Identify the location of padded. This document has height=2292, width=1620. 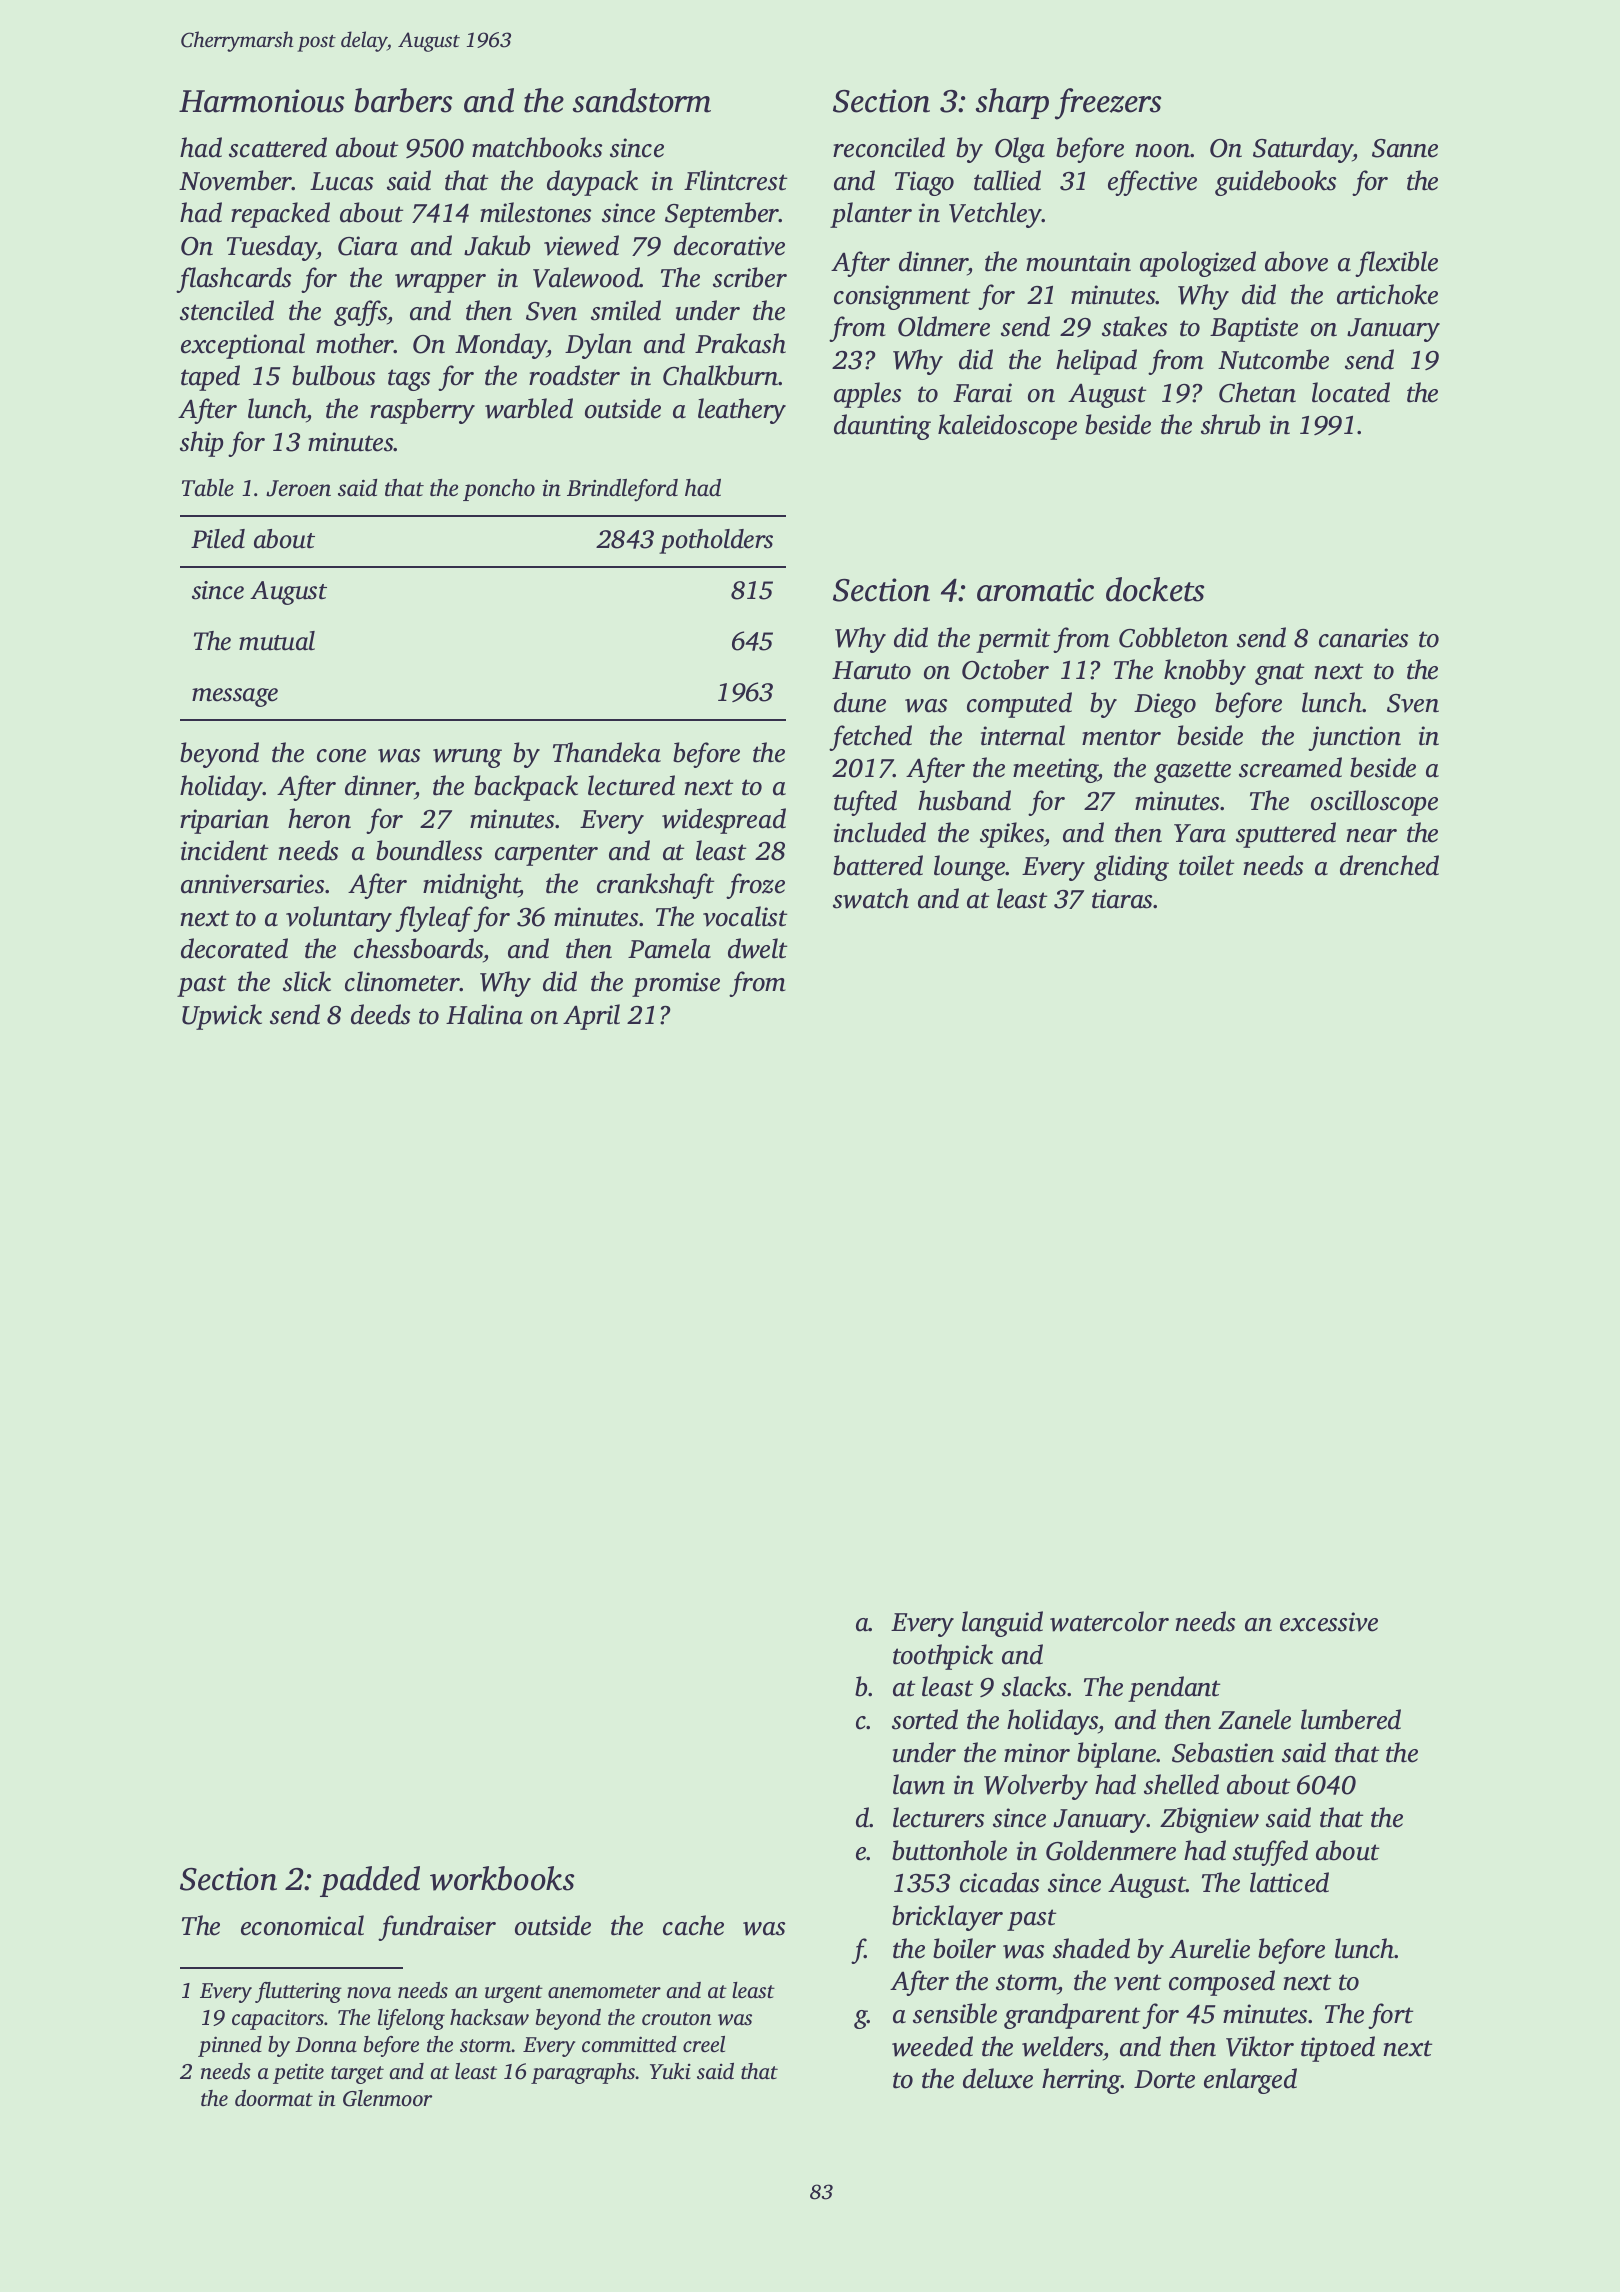
(370, 1881).
